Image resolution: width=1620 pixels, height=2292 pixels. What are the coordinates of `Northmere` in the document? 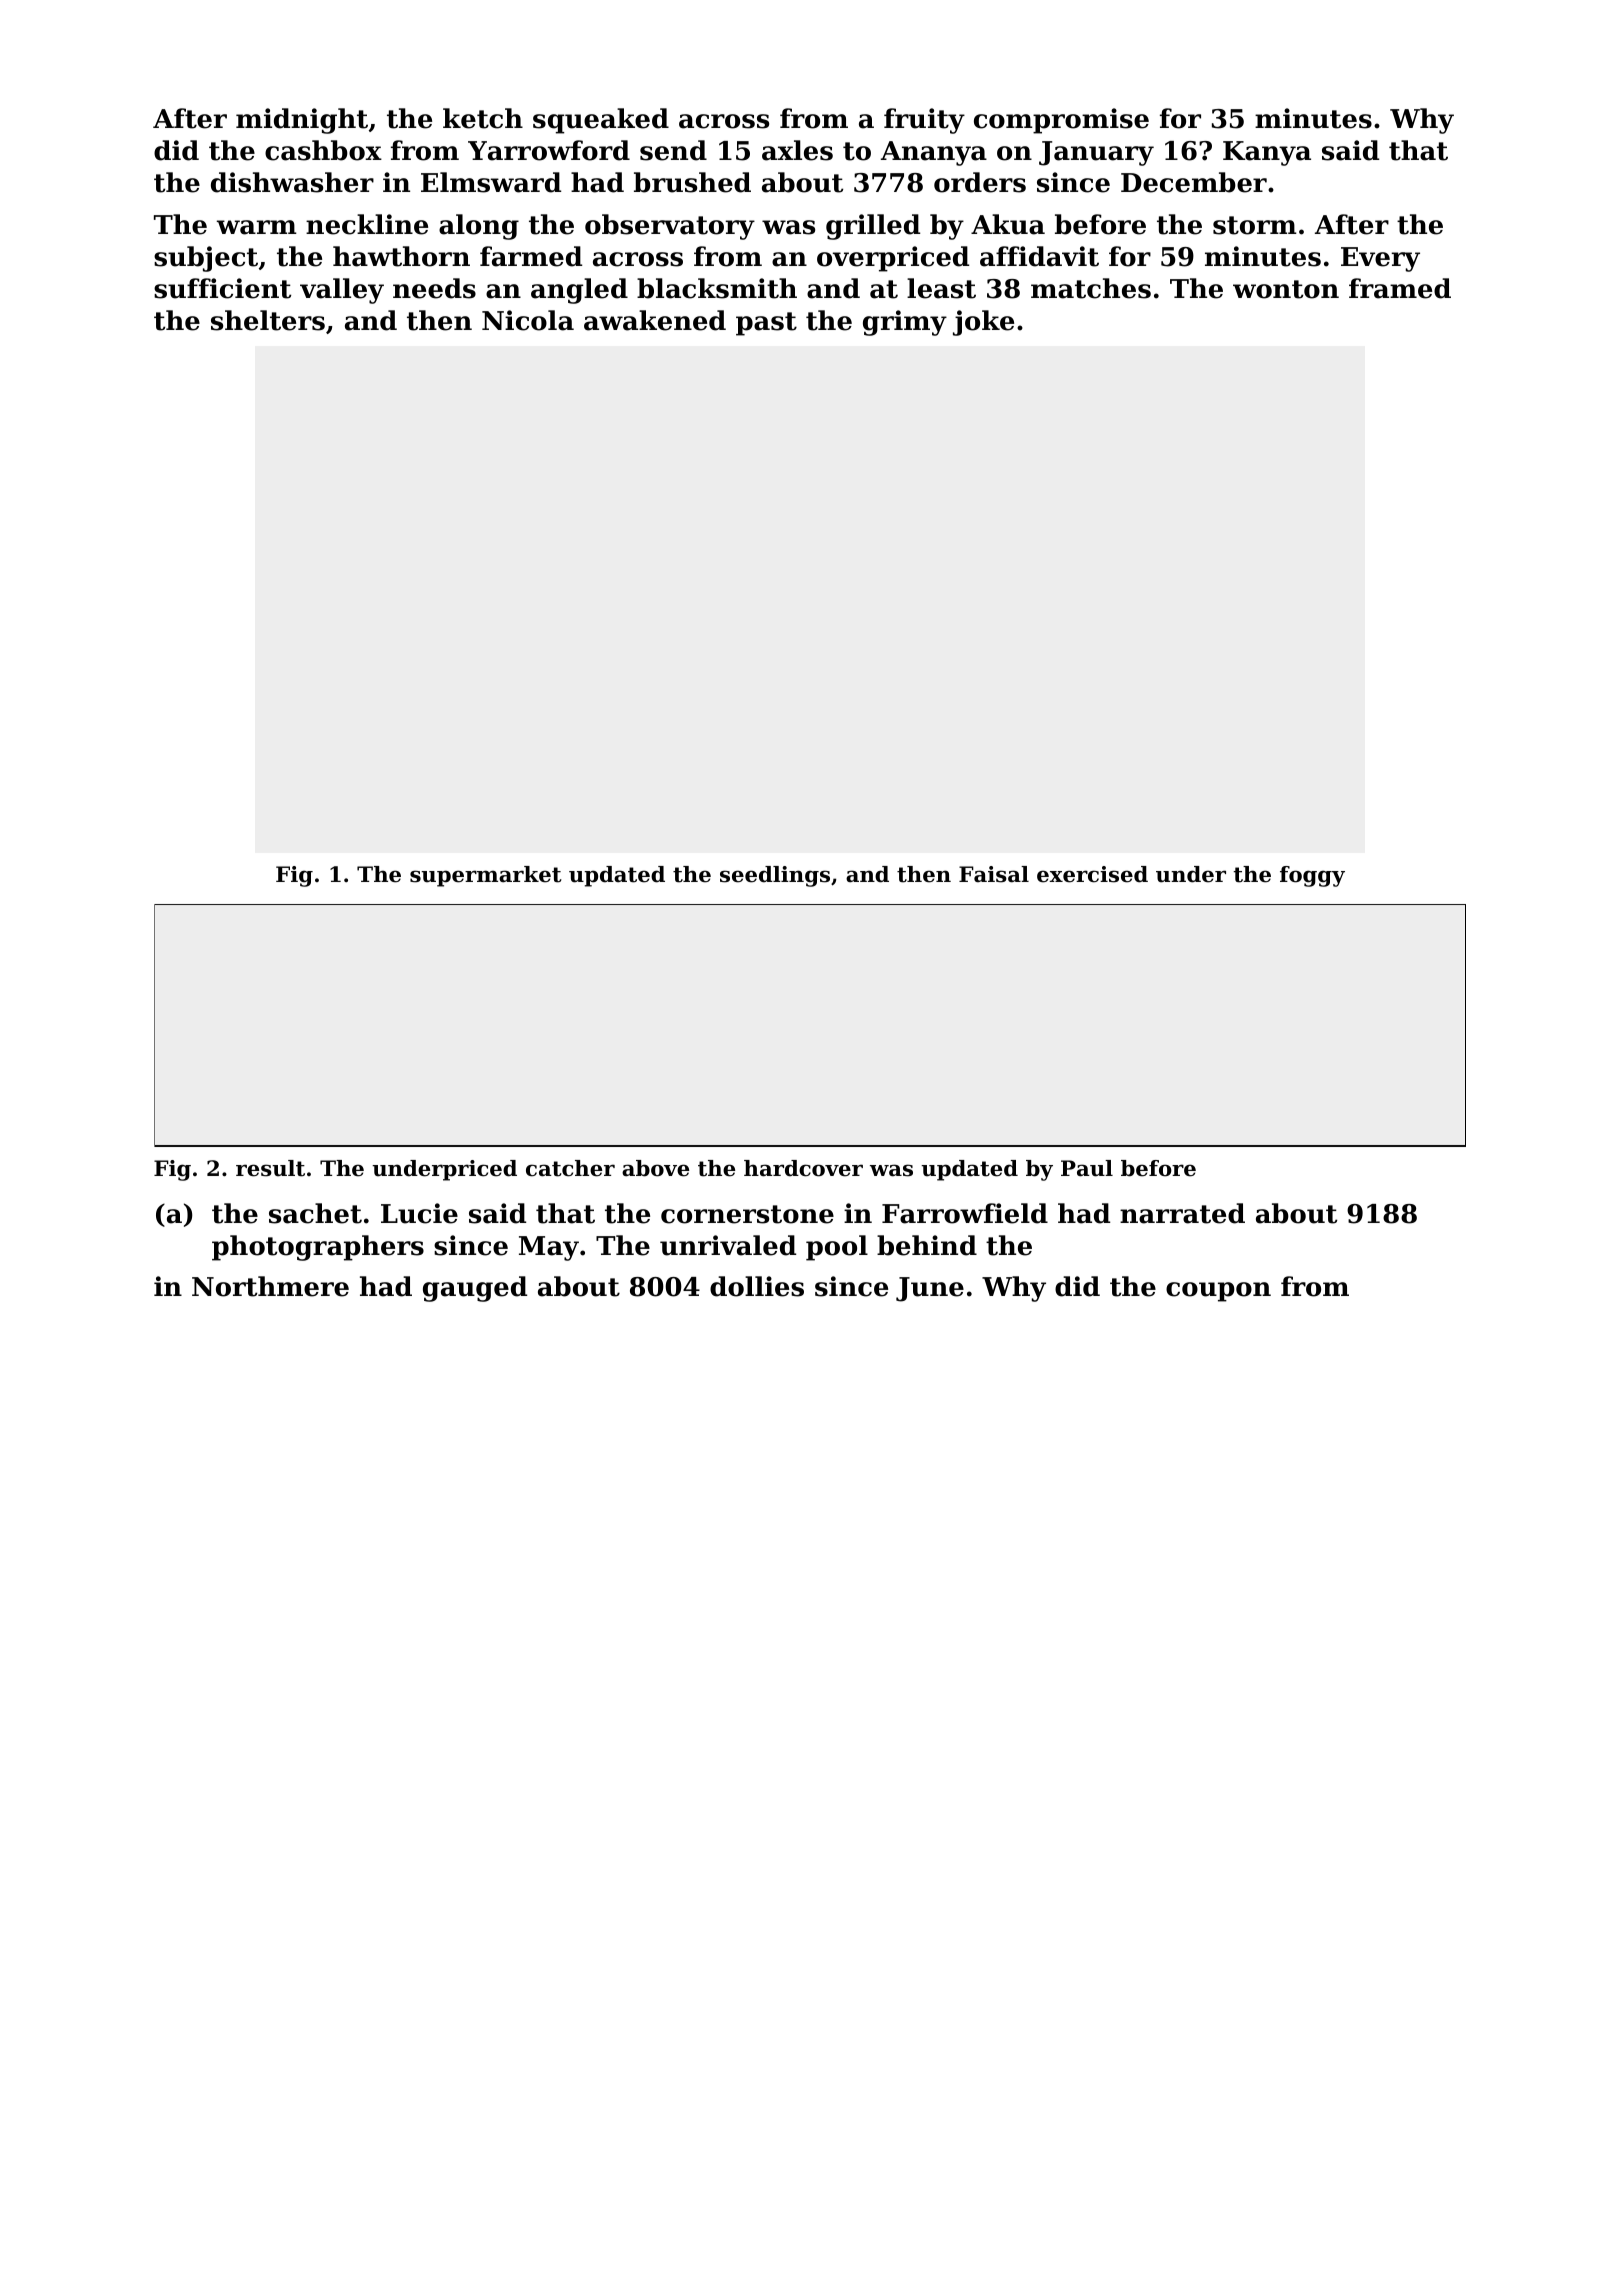 It's located at (270, 1286).
